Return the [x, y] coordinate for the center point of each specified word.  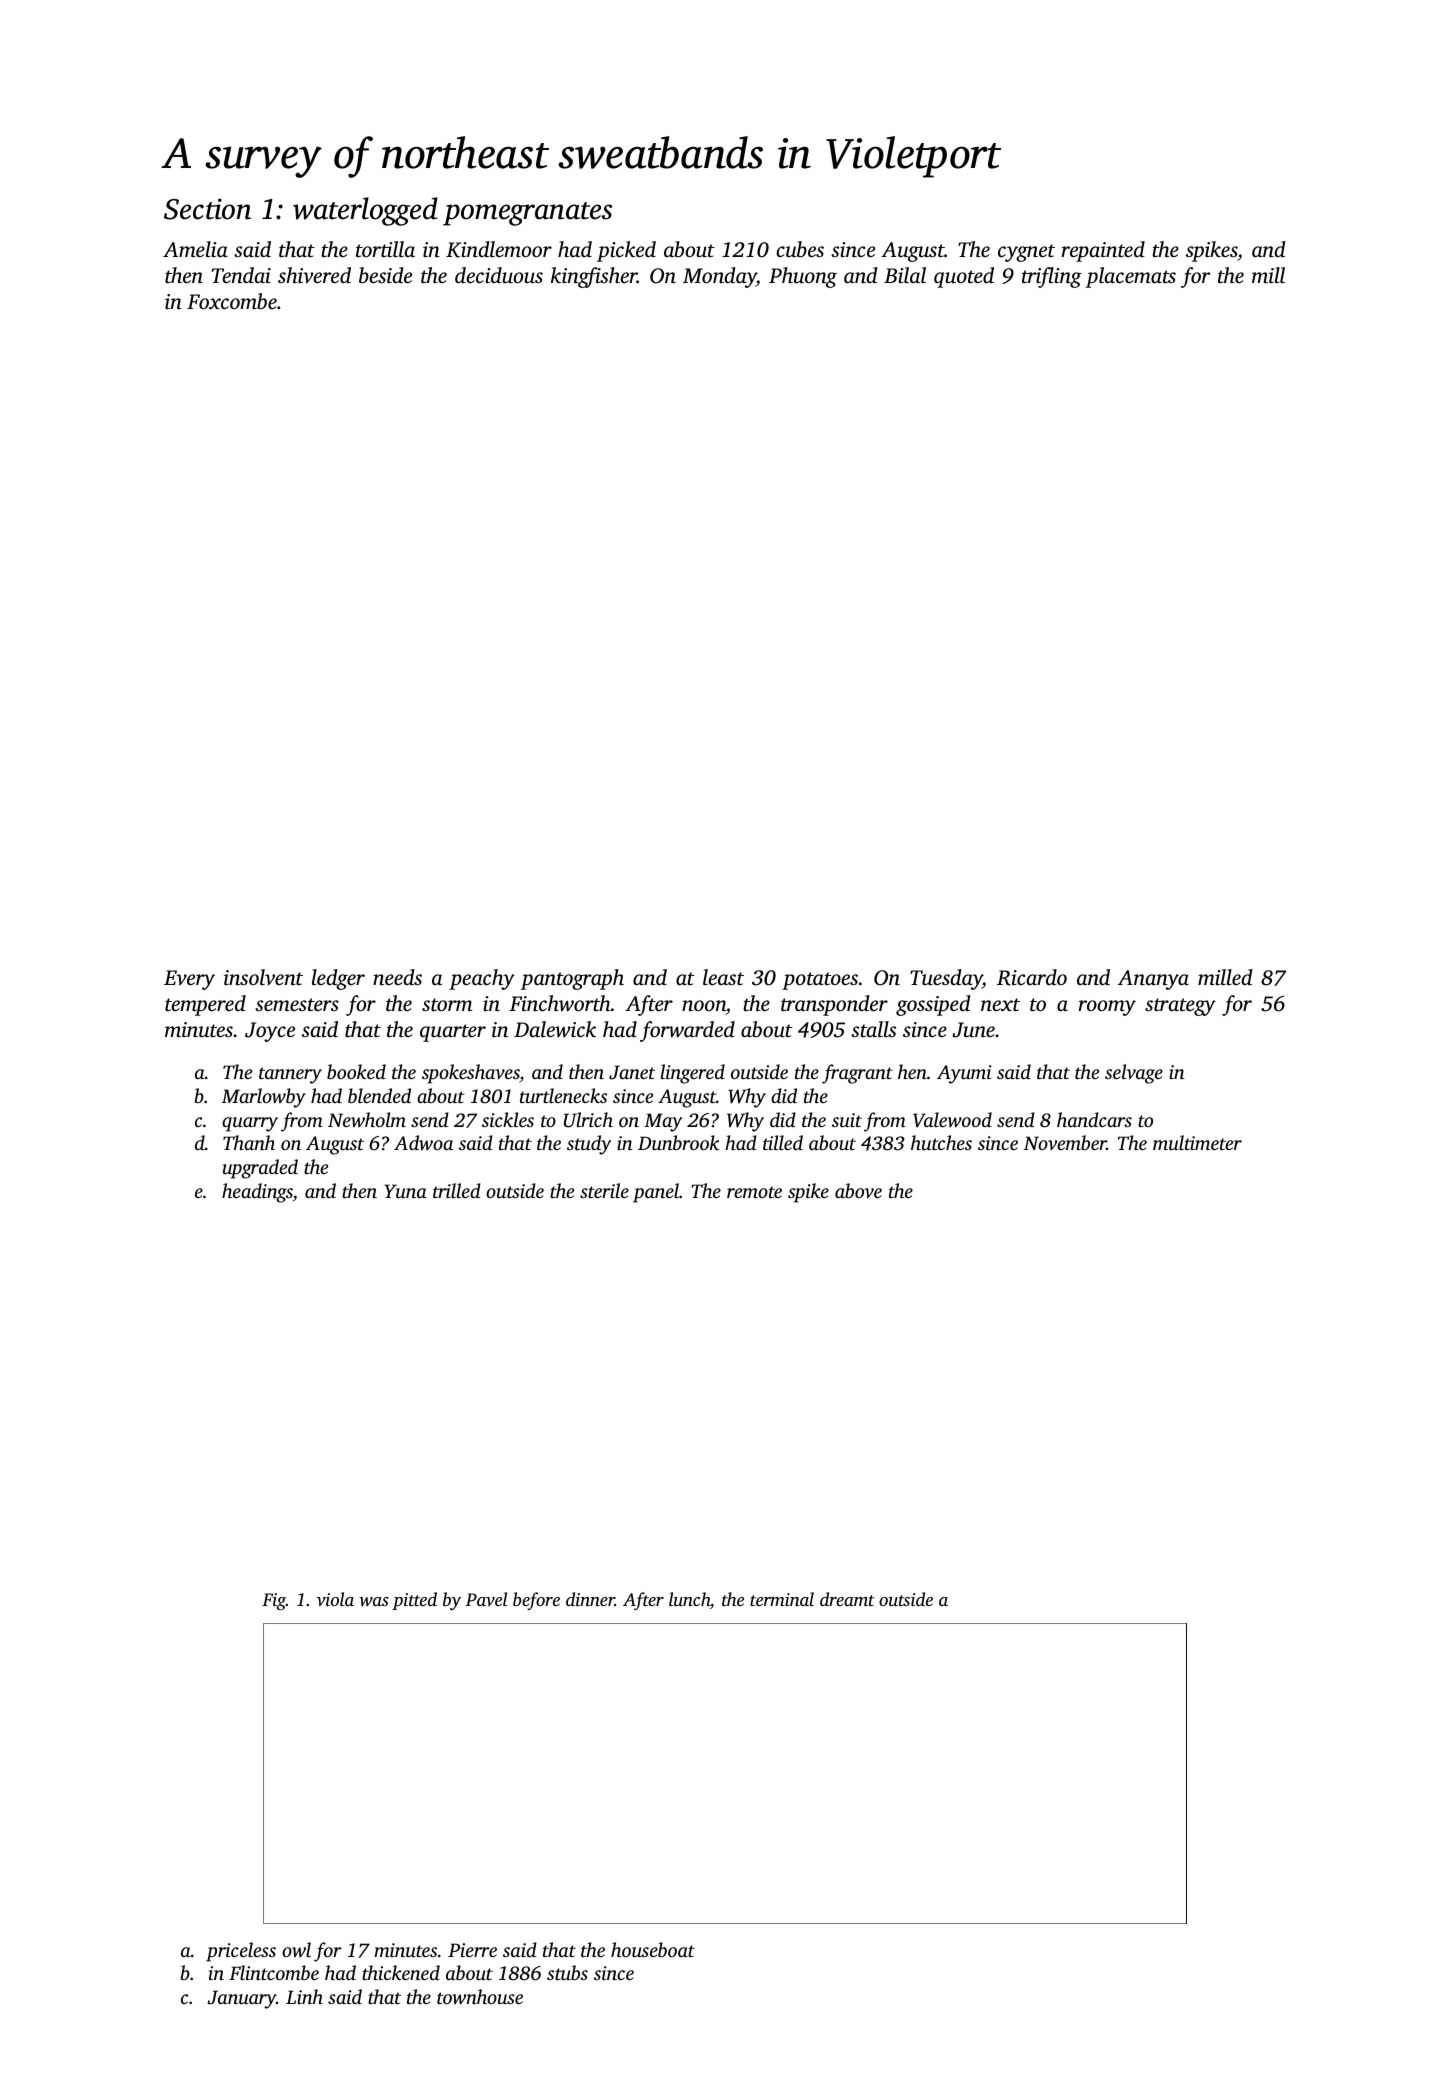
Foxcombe [232, 301]
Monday [719, 277]
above [858, 1190]
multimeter [1197, 1142]
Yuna [405, 1191]
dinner [590, 1599]
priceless [241, 1952]
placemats [1131, 277]
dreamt [847, 1599]
